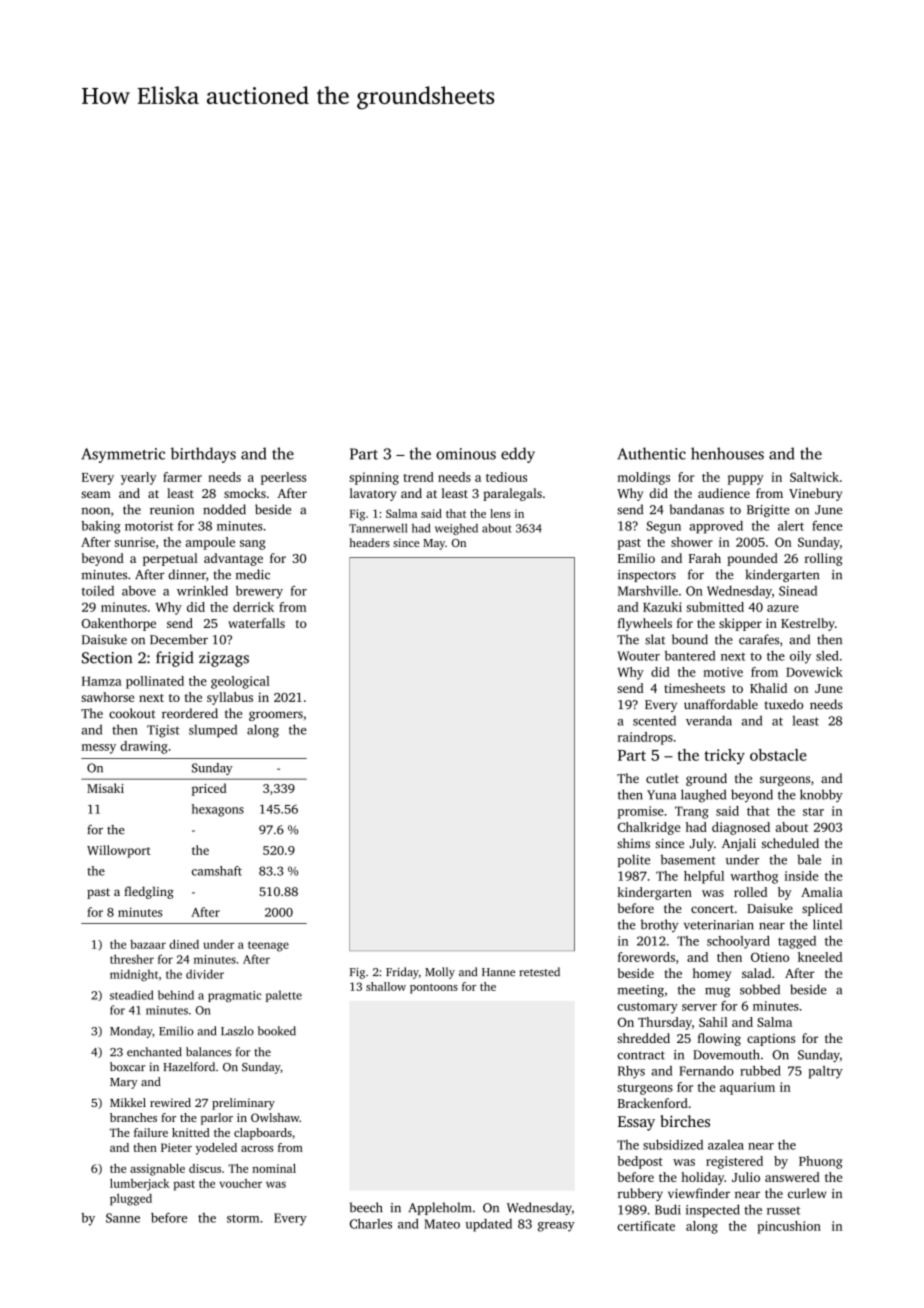 The image size is (924, 1308). I want to click on storm, so click(243, 1218).
